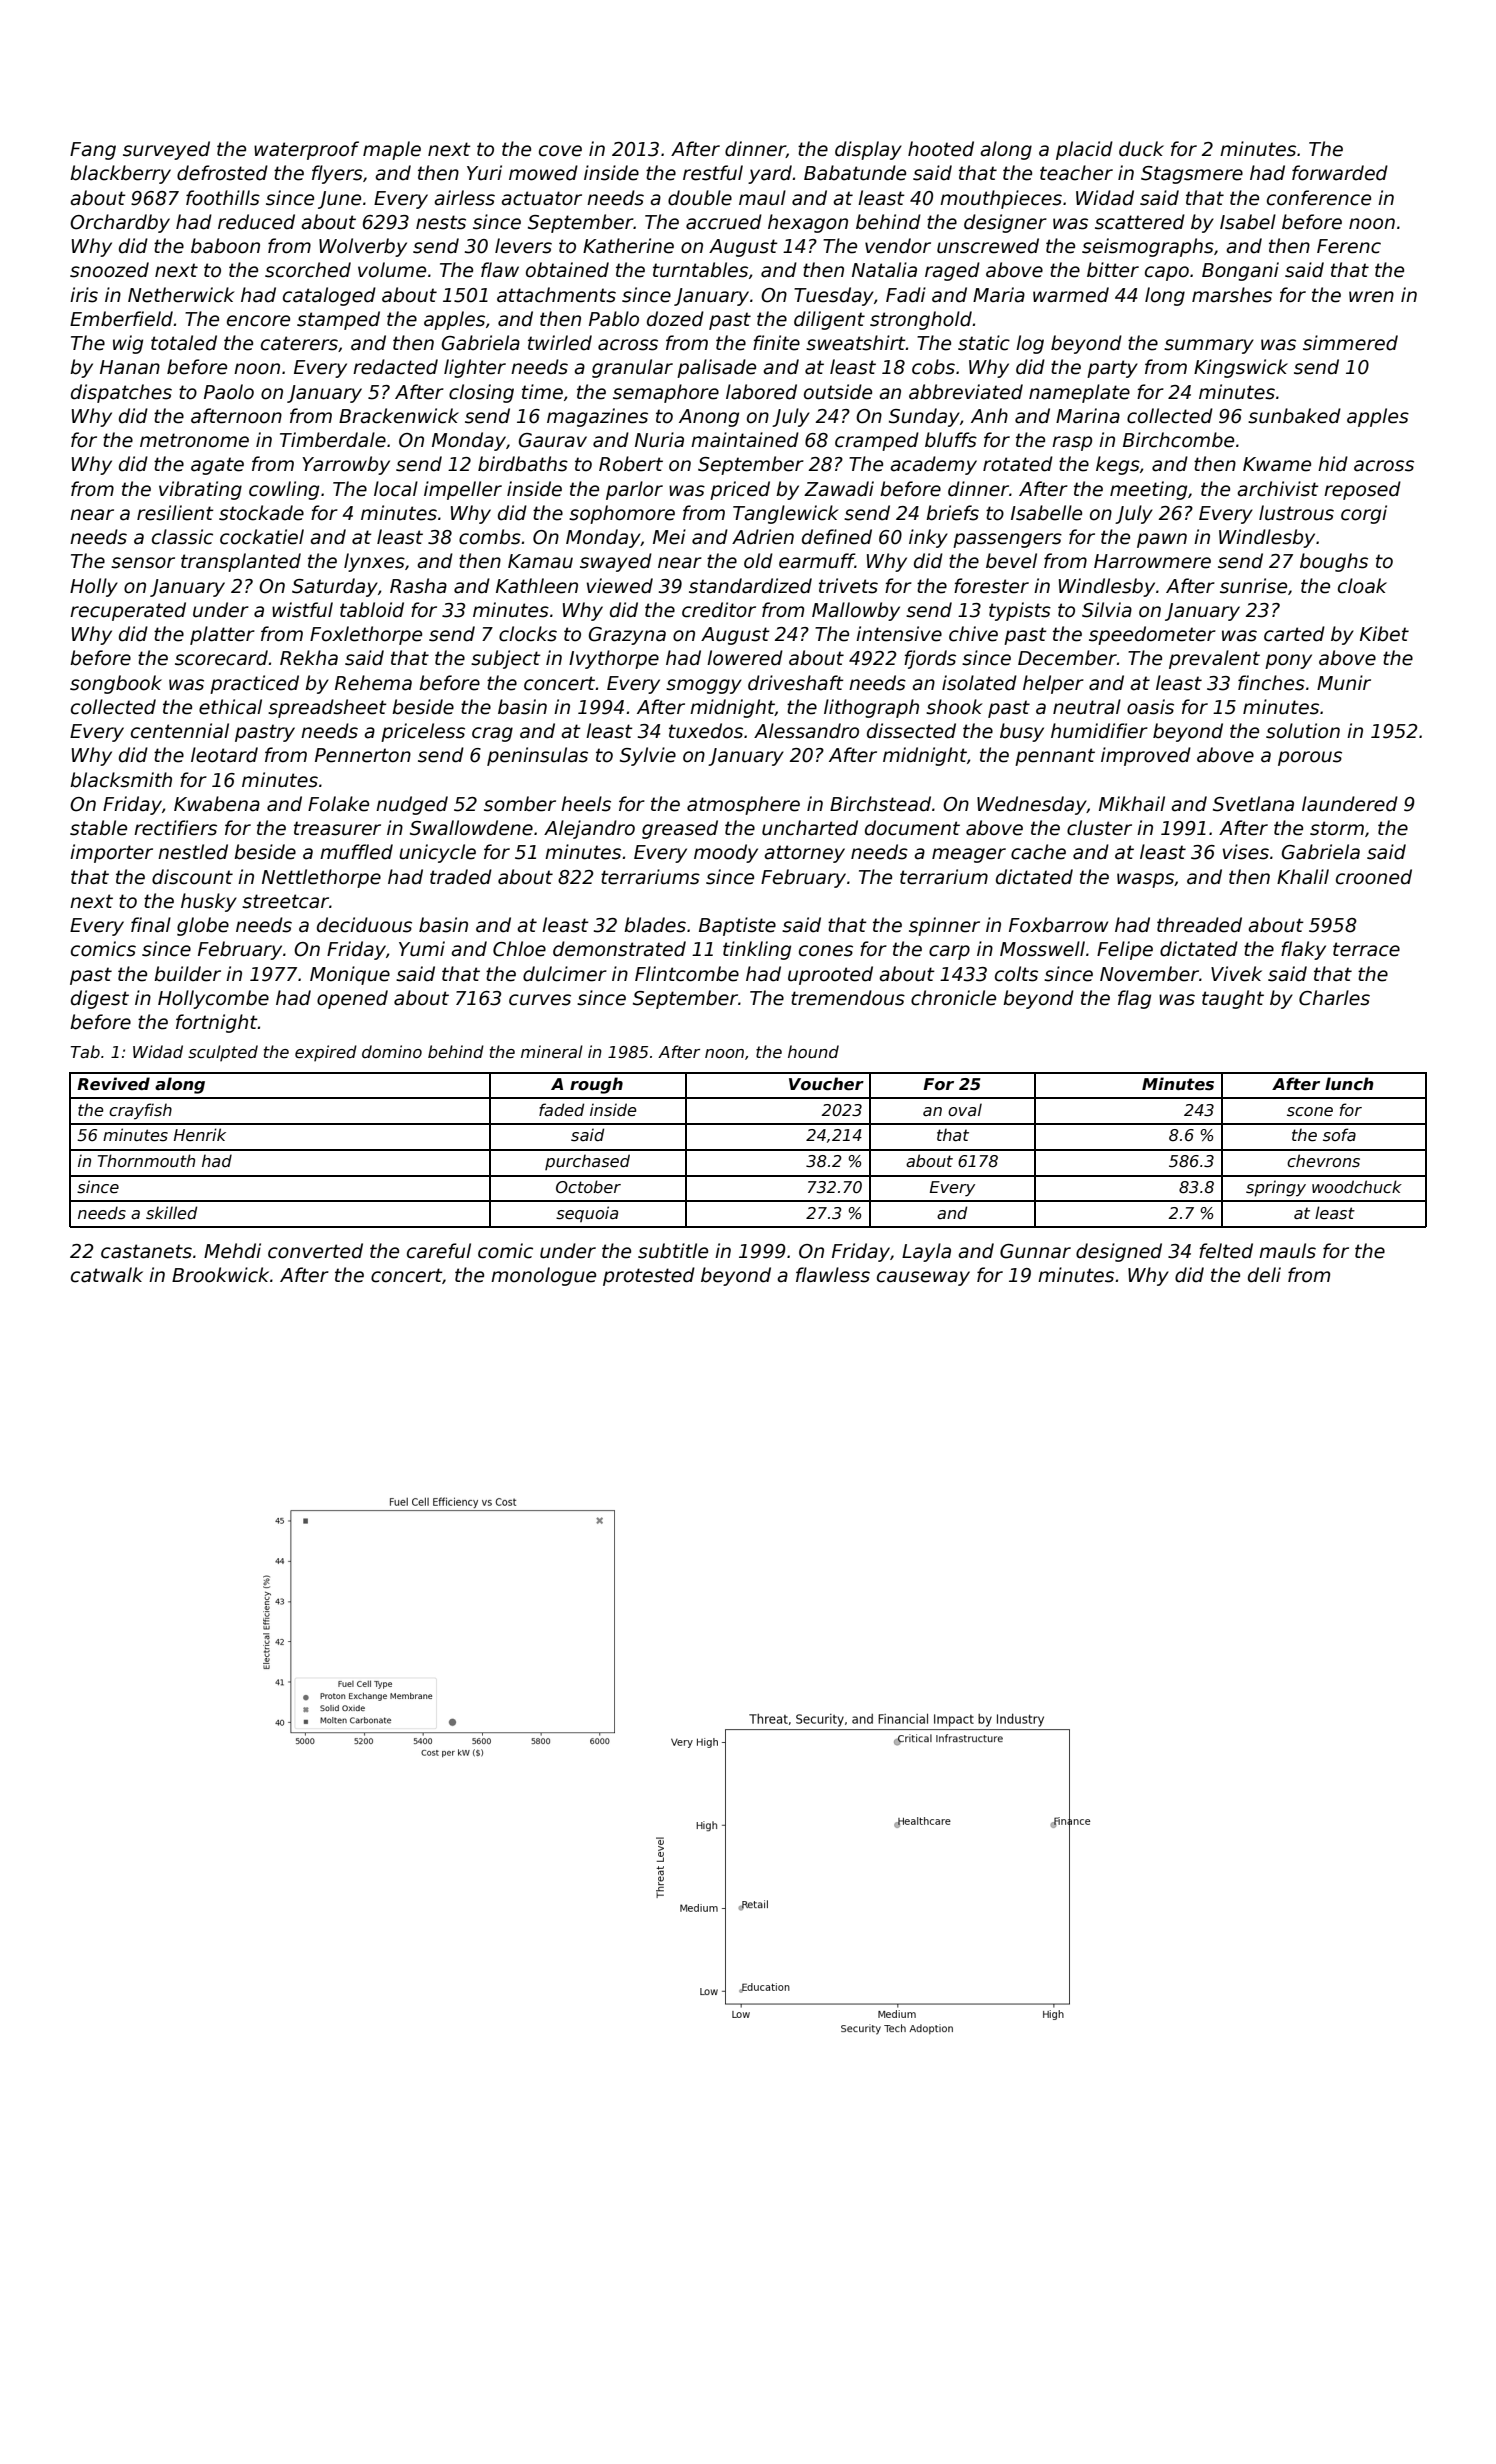 This document has width=1496, height=2464. I want to click on Svetlana, so click(1253, 804).
